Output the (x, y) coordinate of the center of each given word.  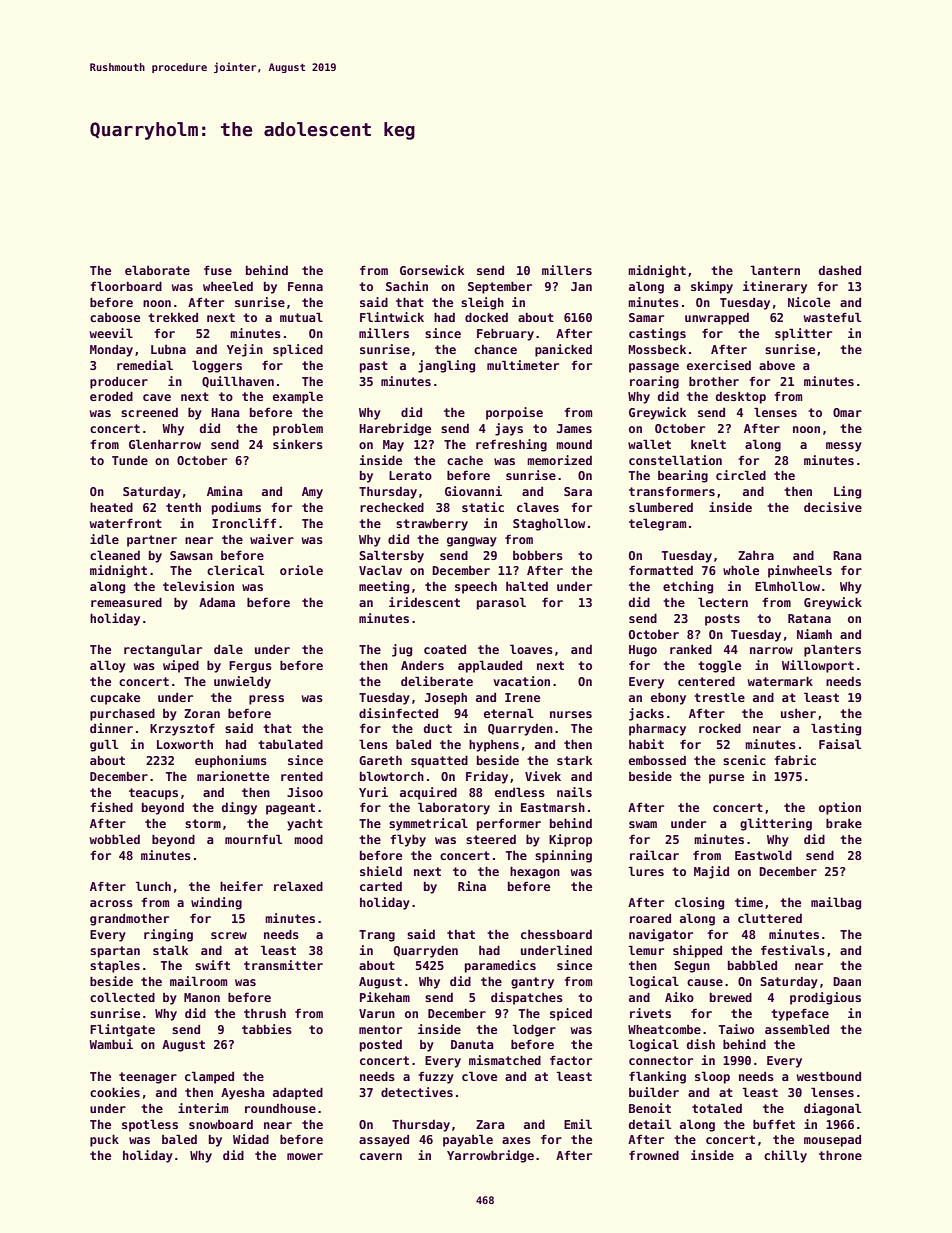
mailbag (836, 903)
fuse (218, 270)
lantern (775, 270)
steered (491, 839)
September (500, 287)
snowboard (221, 1124)
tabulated (290, 744)
